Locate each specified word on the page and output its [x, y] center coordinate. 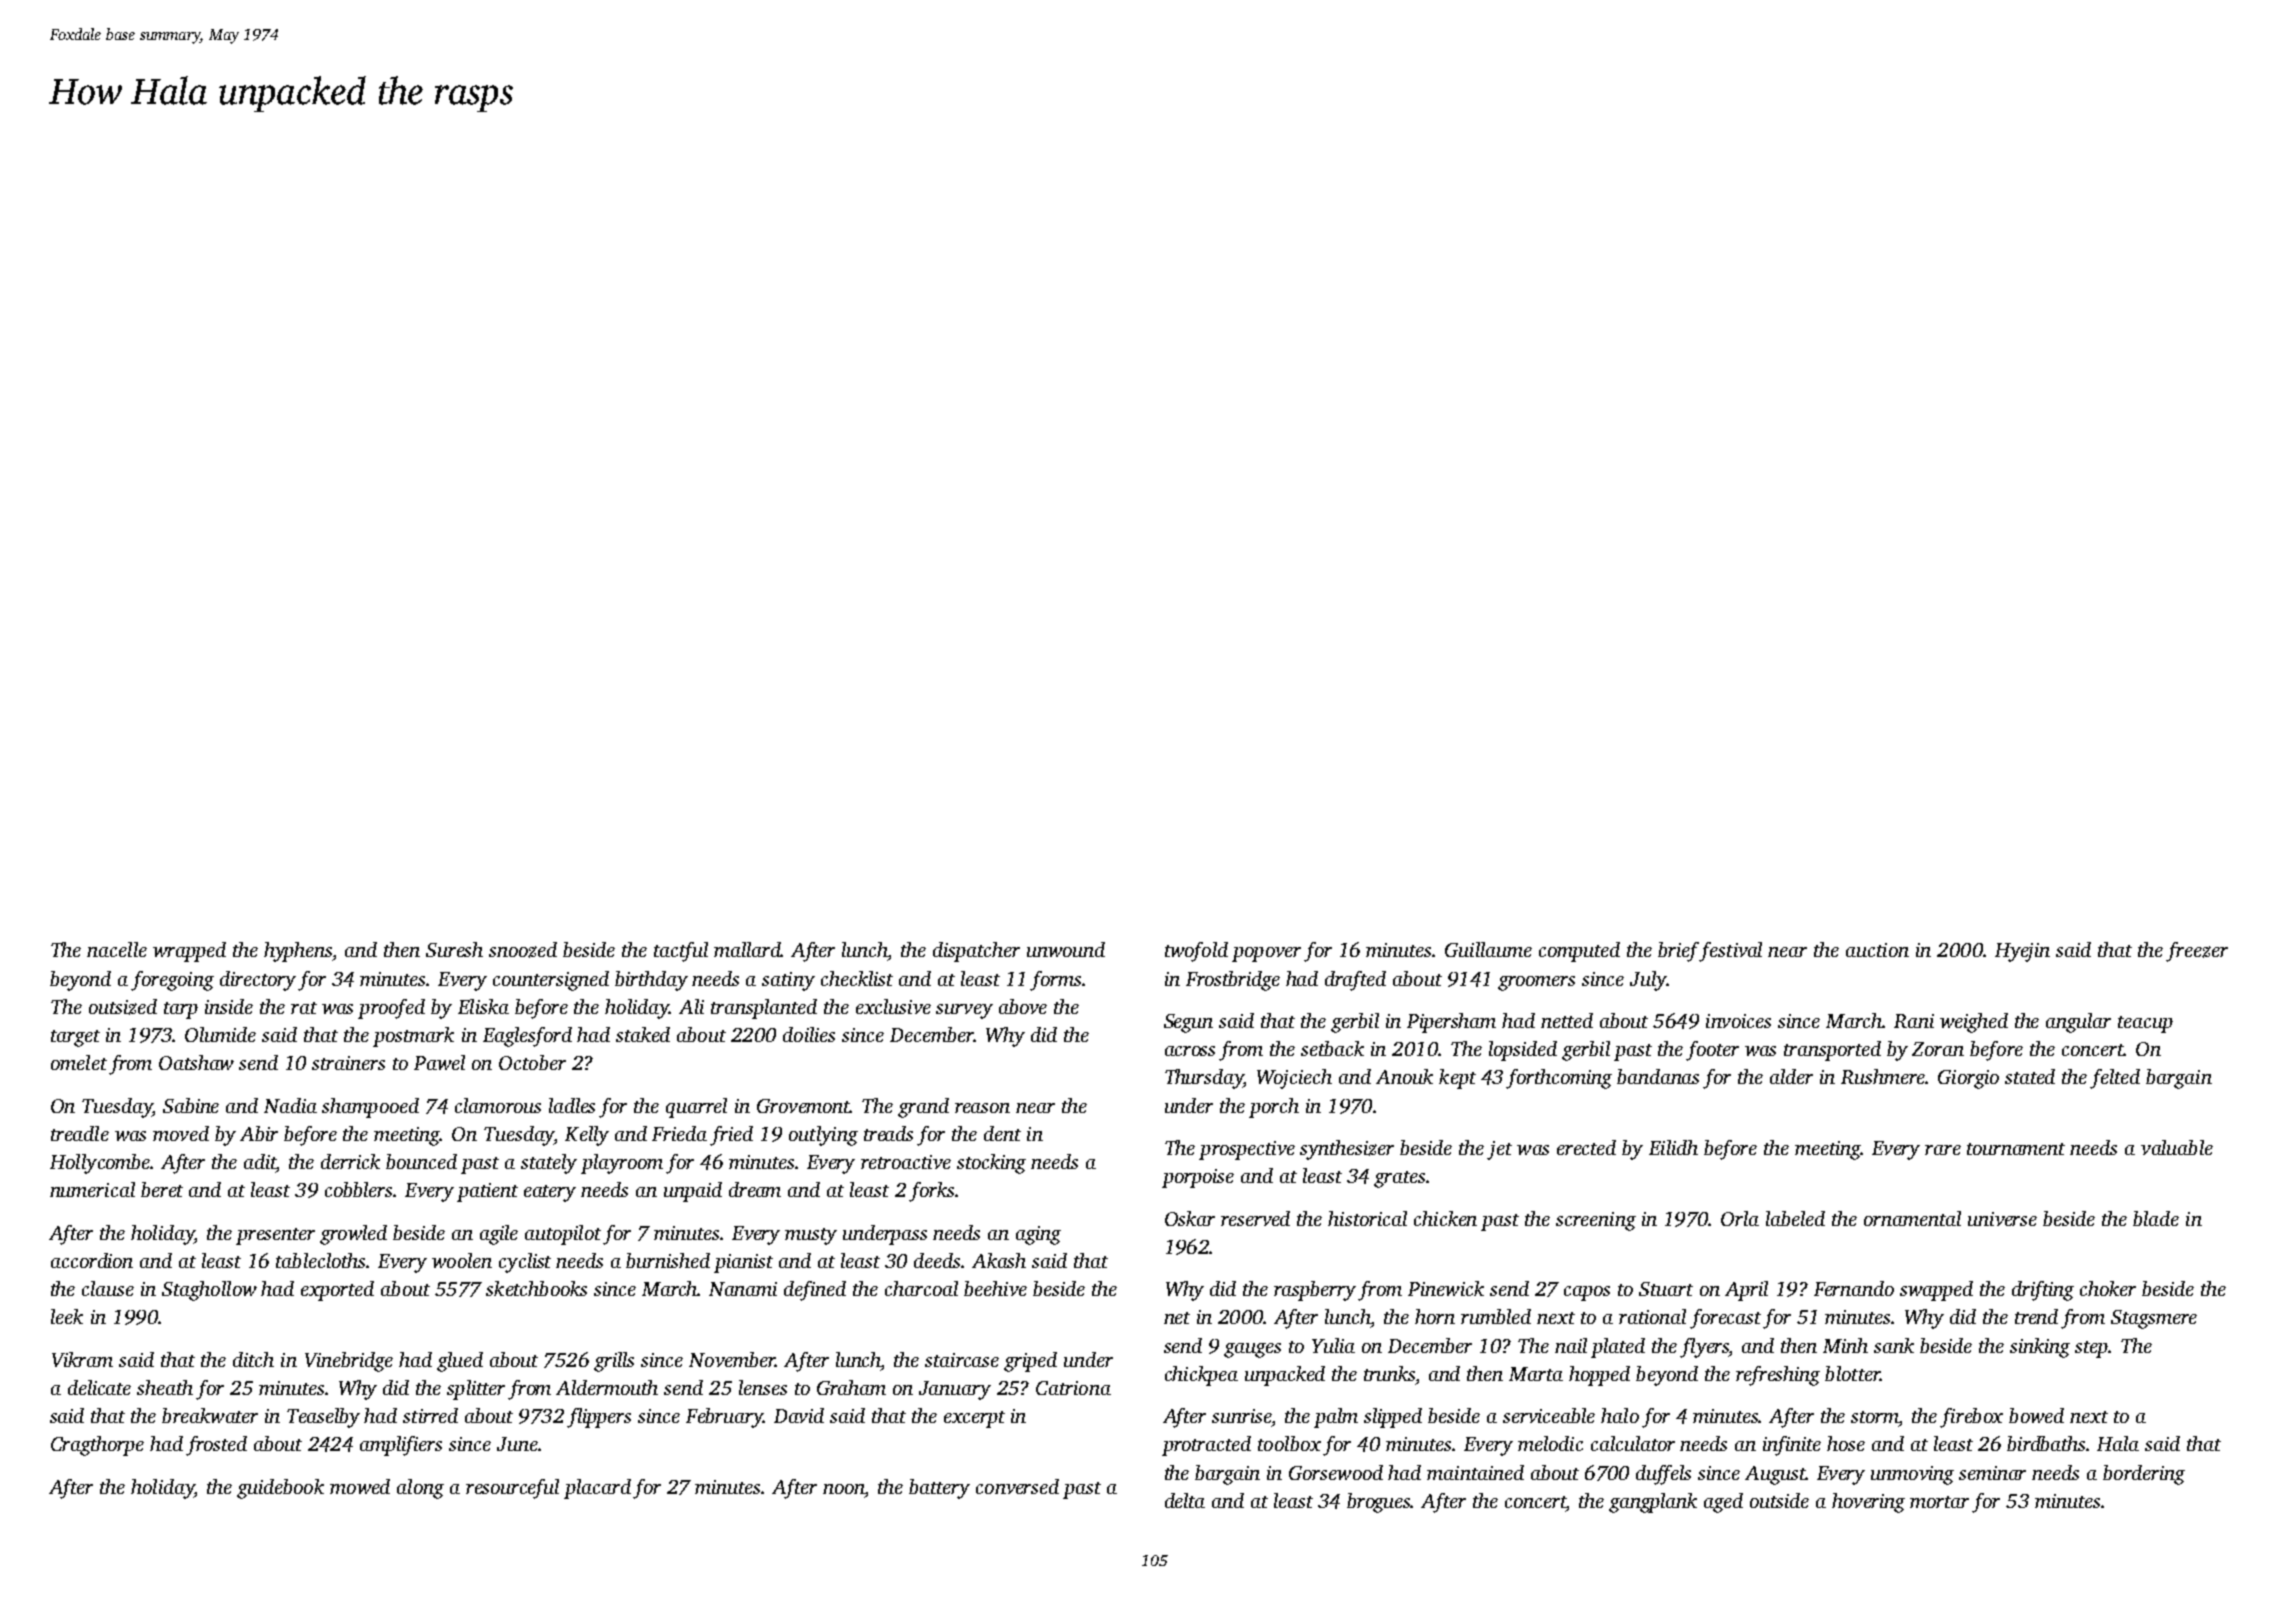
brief [1679, 952]
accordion [92, 1260]
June [517, 1444]
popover [1266, 954]
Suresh [454, 949]
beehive [995, 1288]
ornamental [1912, 1218]
